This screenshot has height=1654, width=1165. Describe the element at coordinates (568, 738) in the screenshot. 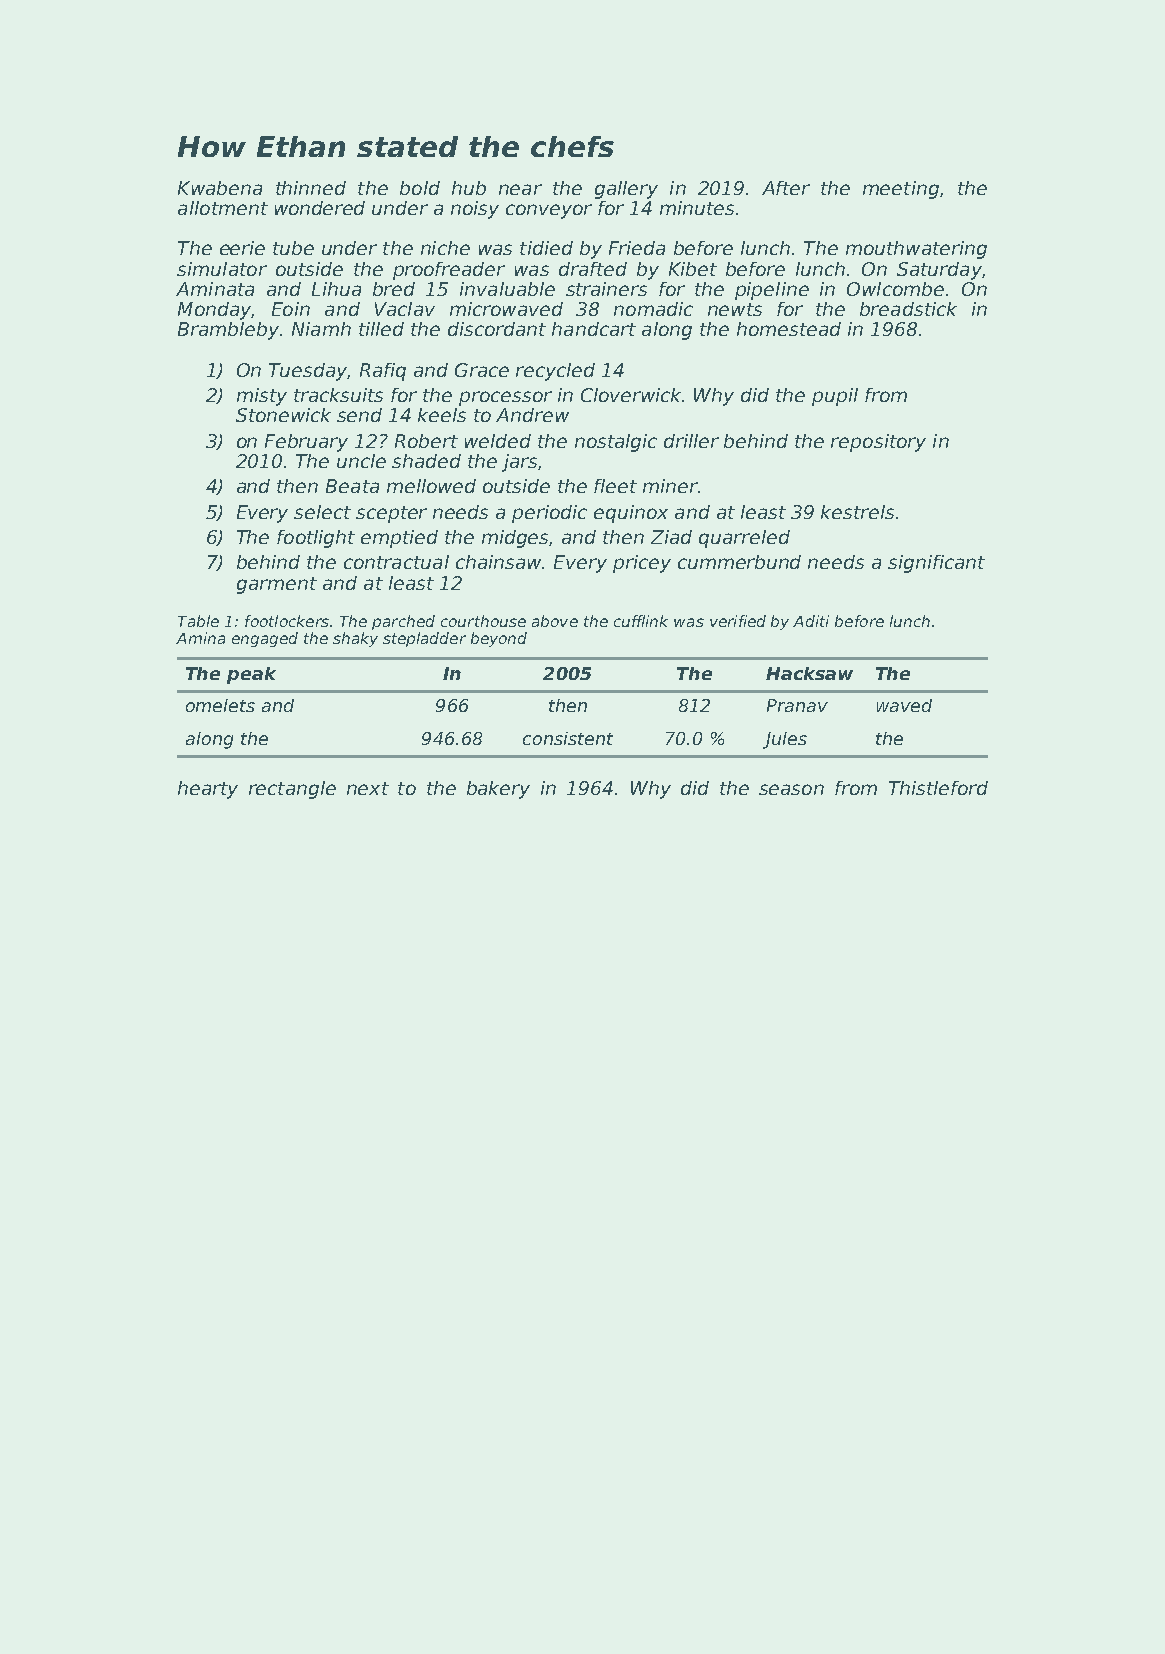

I see `consistent` at that location.
